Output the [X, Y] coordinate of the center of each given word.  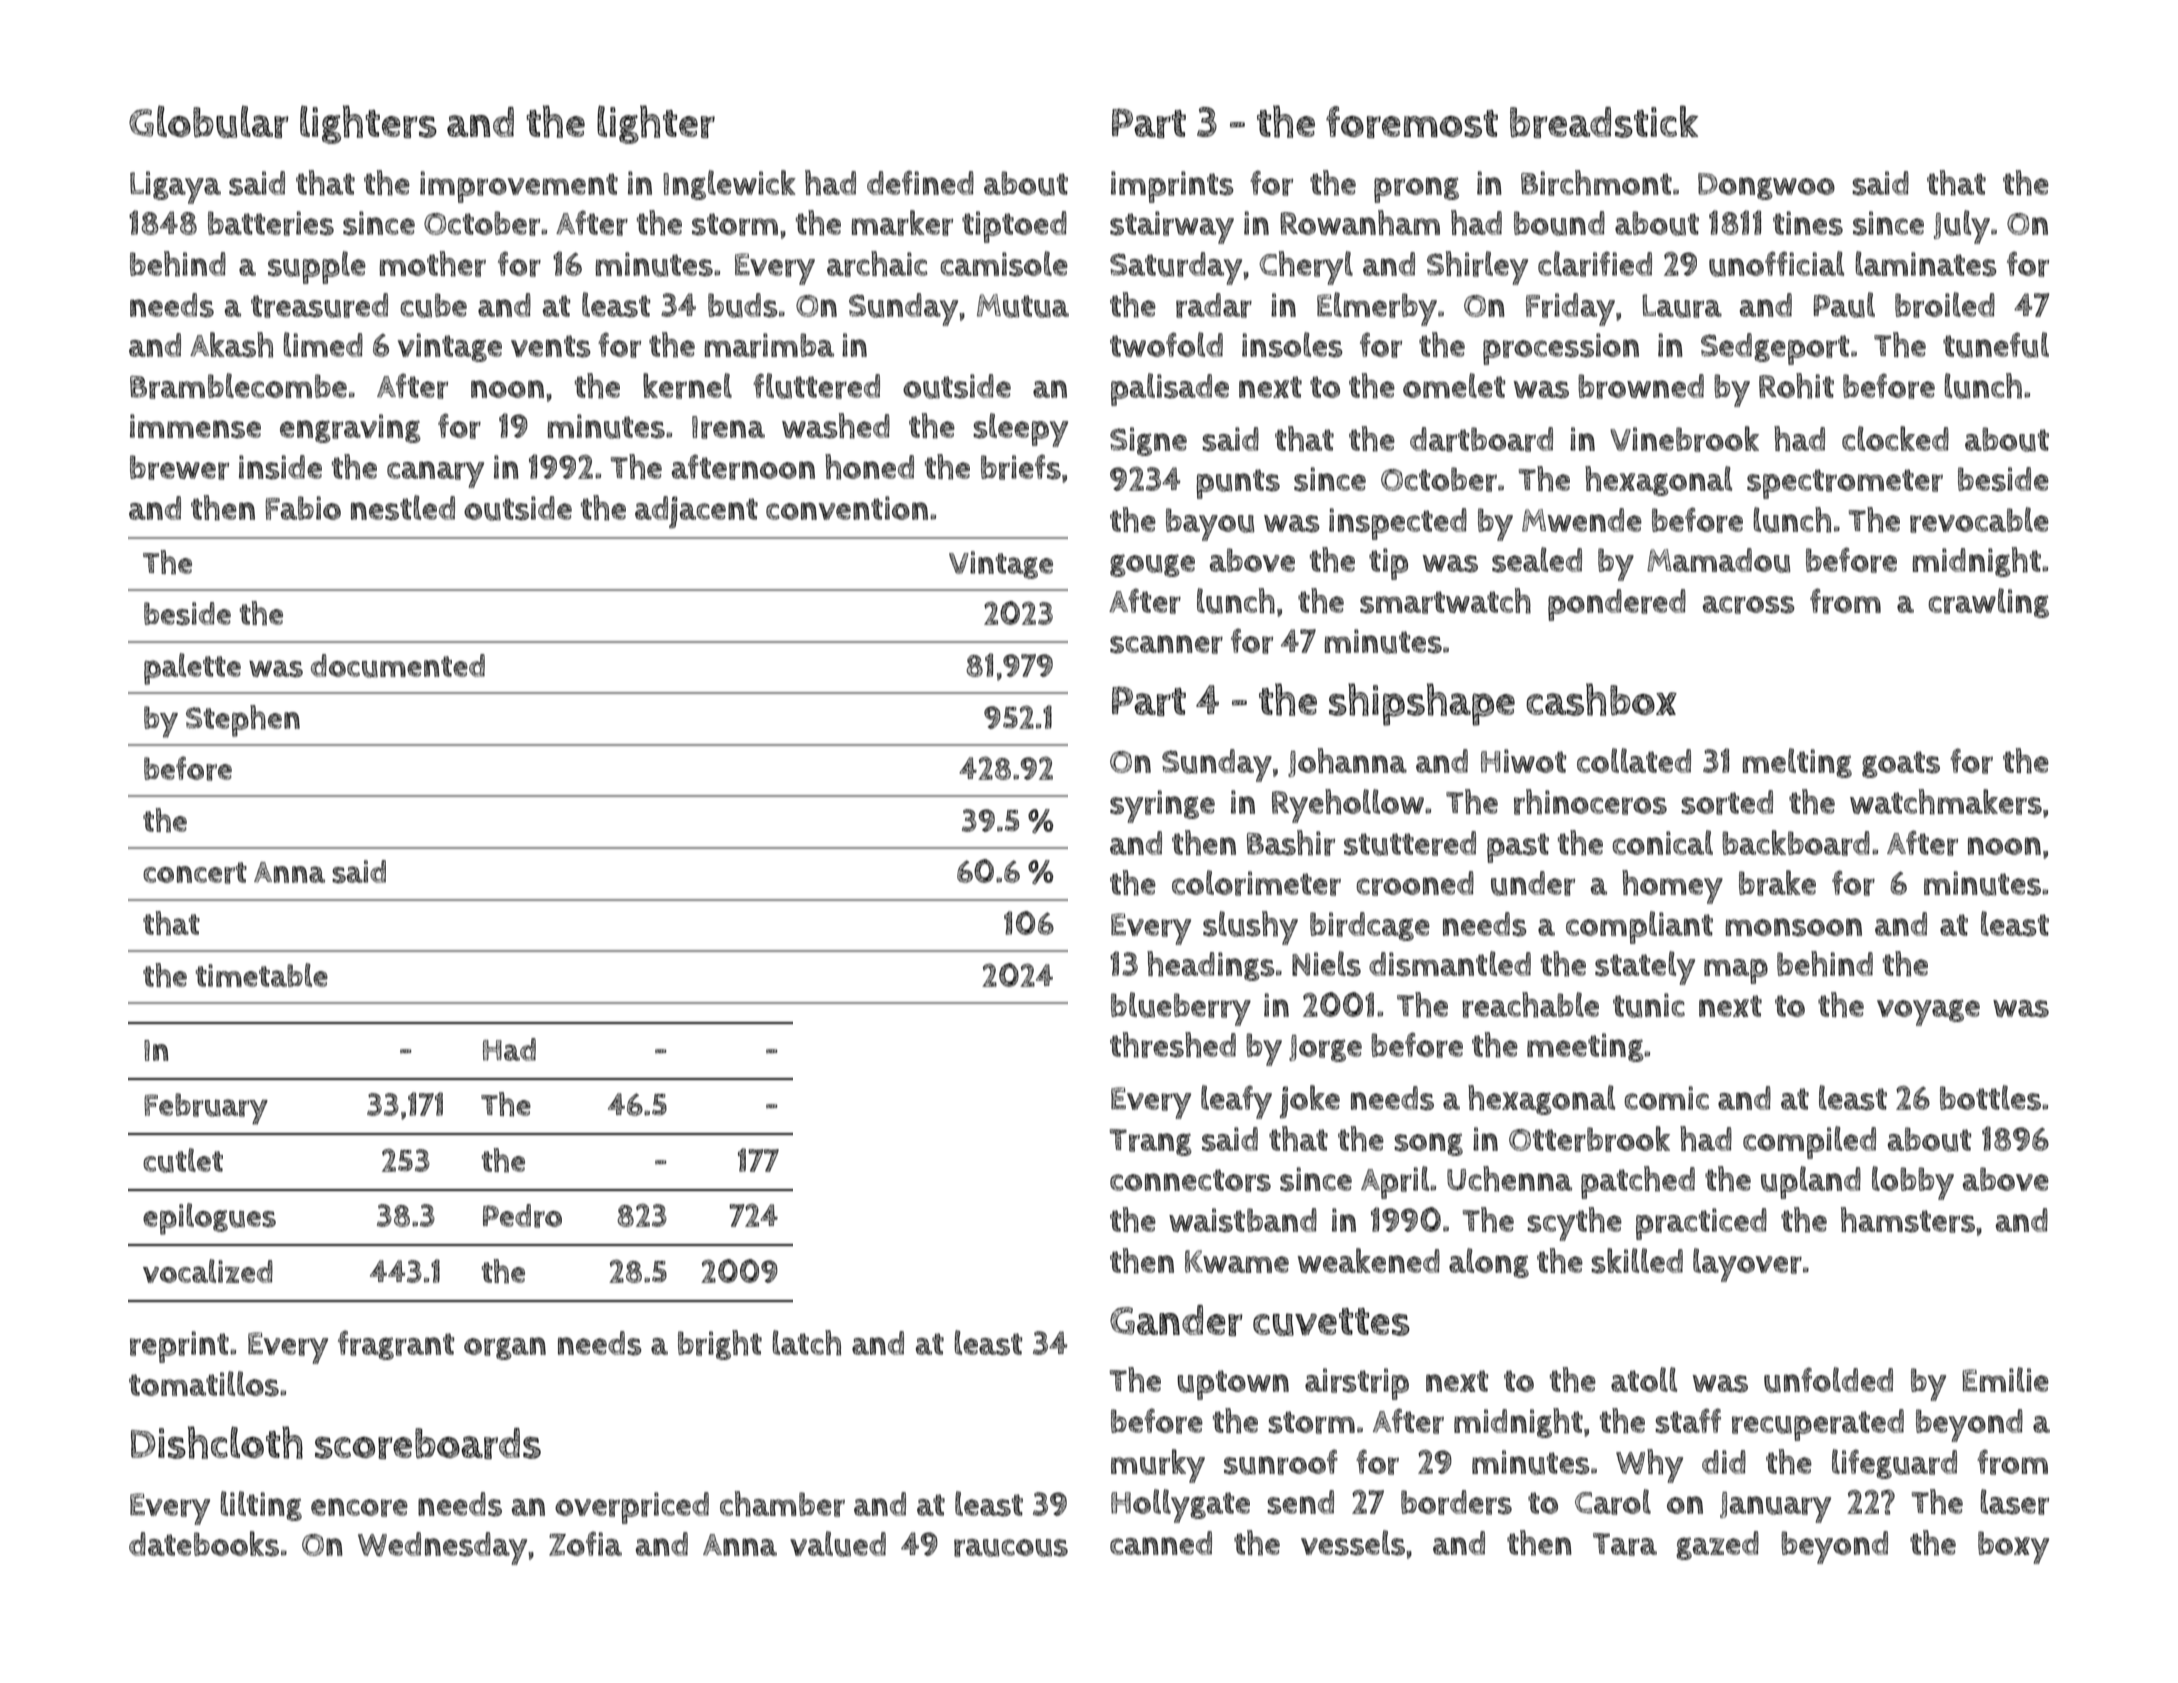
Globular [209, 122]
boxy [2013, 1547]
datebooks [204, 1544]
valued [838, 1544]
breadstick [1604, 121]
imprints [1172, 187]
